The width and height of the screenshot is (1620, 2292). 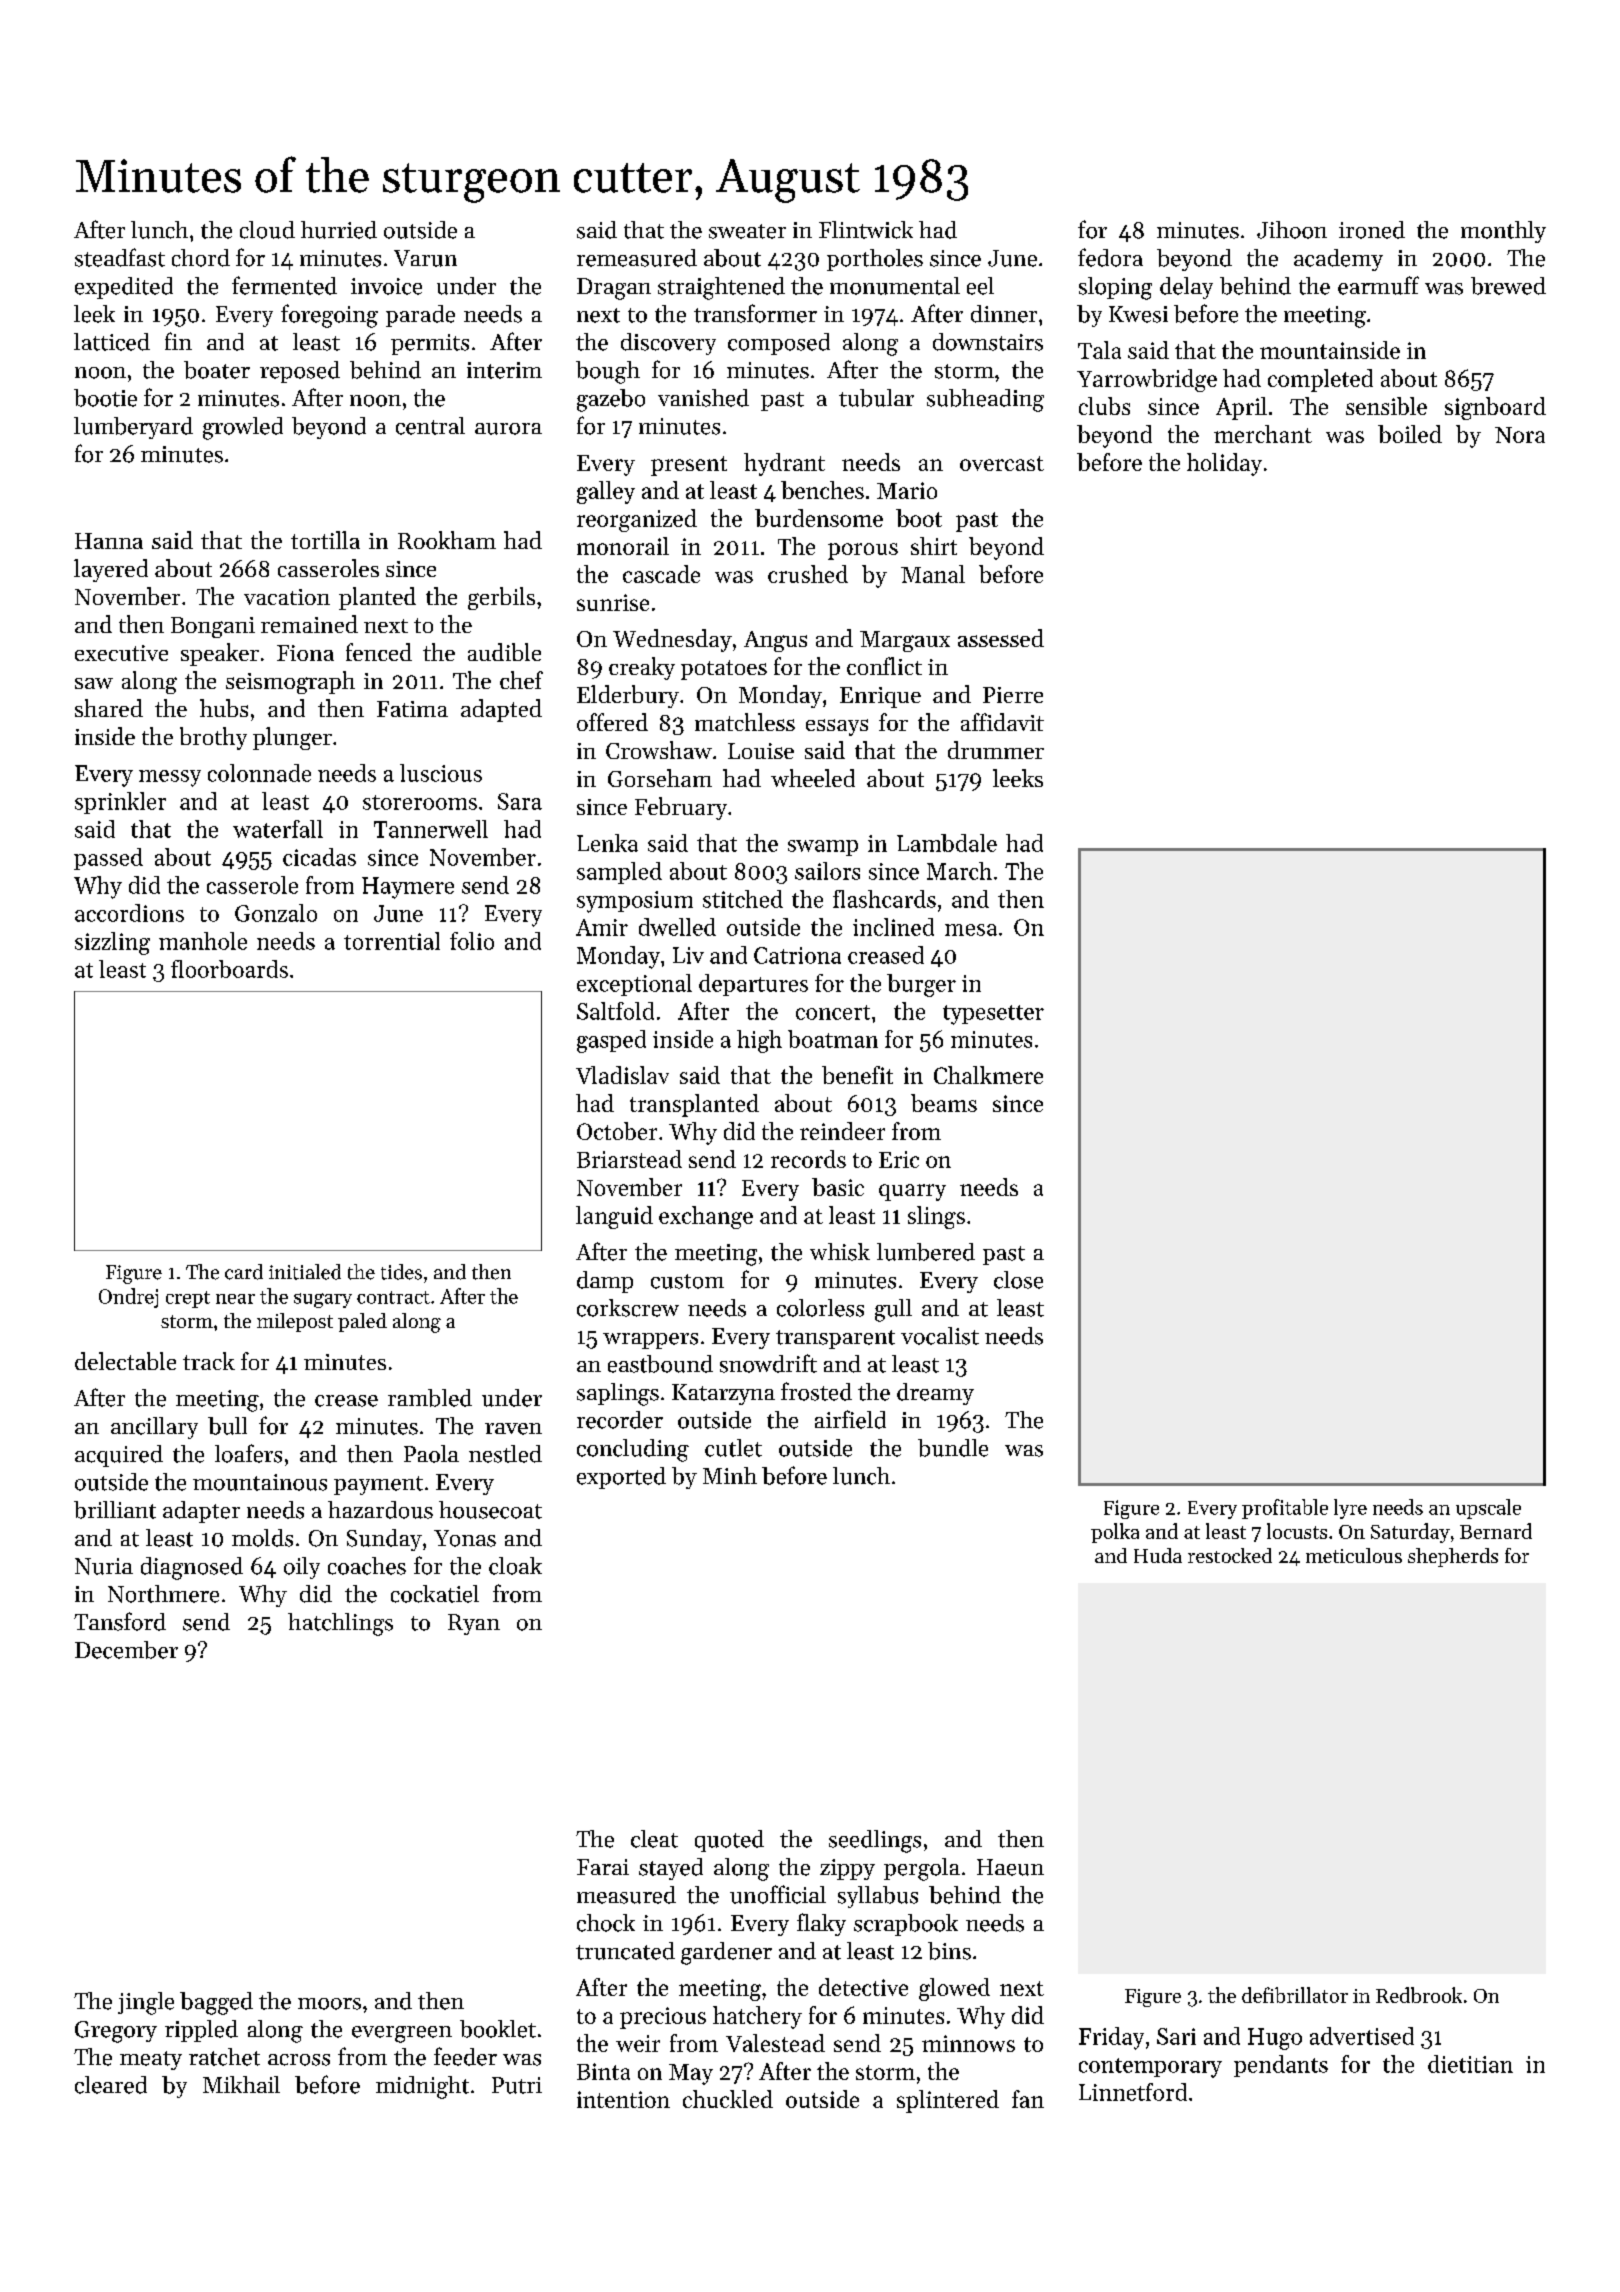 I want to click on Catriona, so click(x=797, y=955).
